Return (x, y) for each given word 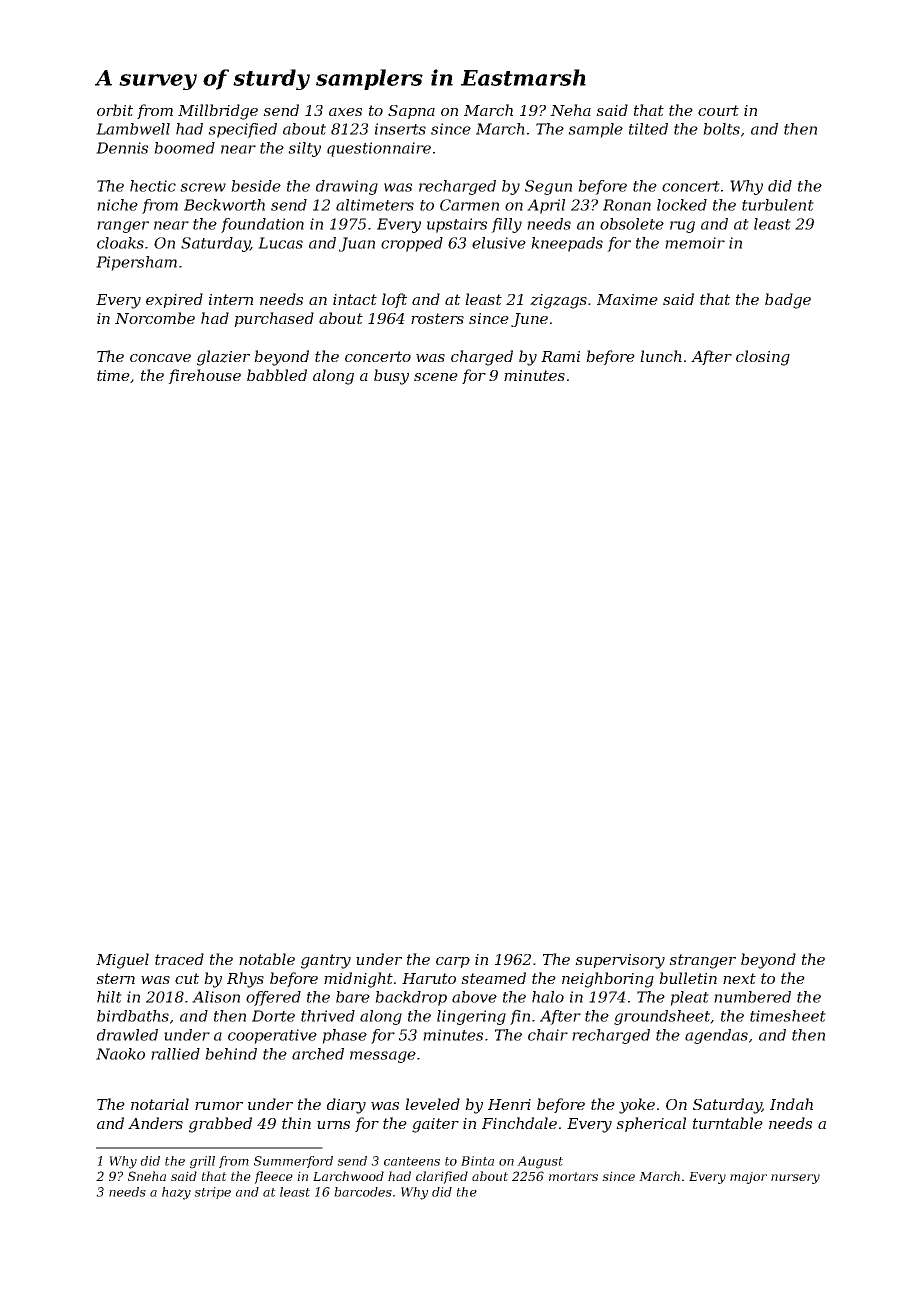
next (739, 978)
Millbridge (218, 112)
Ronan (627, 205)
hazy (176, 1193)
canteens (412, 1161)
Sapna (411, 112)
